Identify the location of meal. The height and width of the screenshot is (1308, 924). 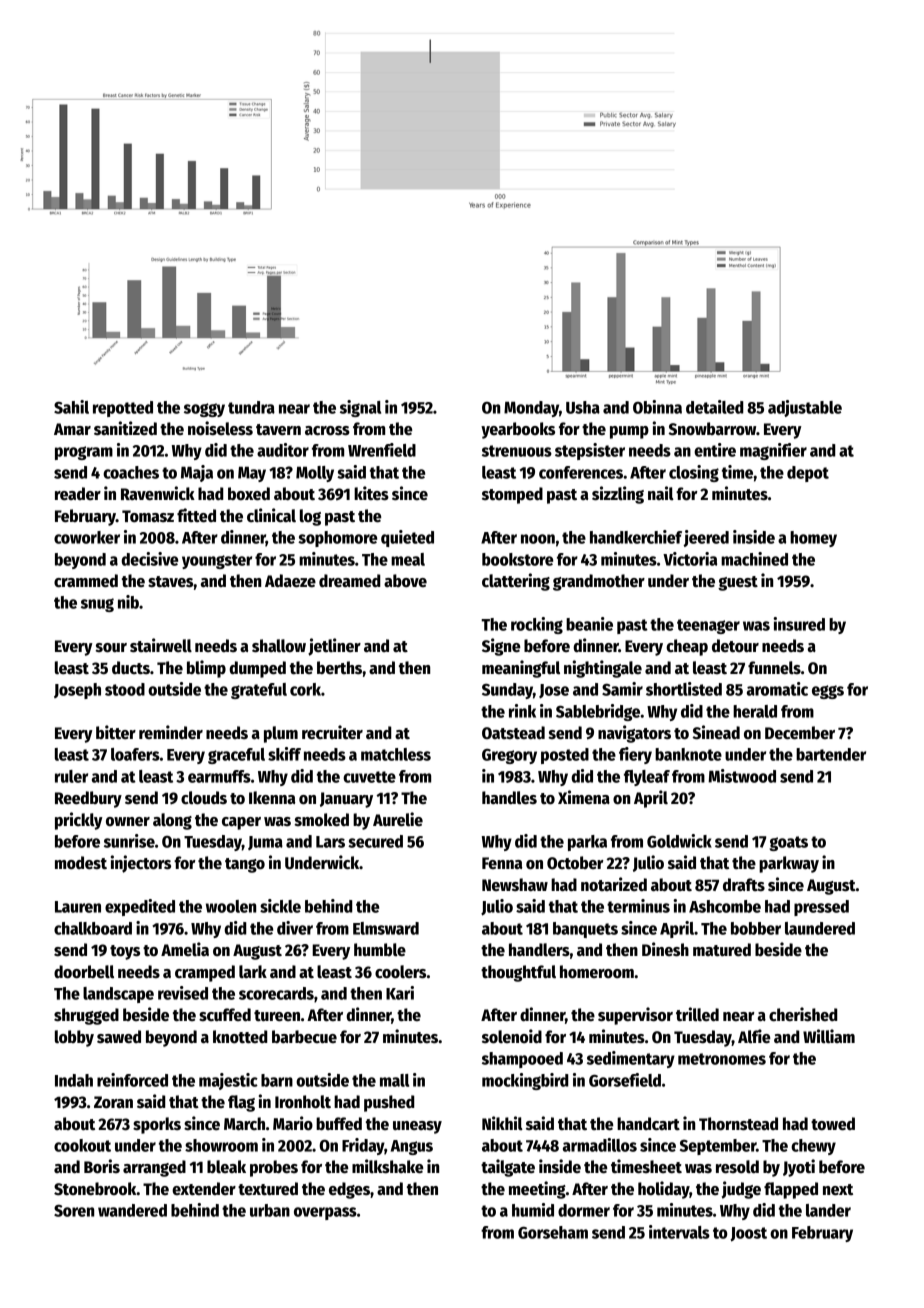
(408, 559).
